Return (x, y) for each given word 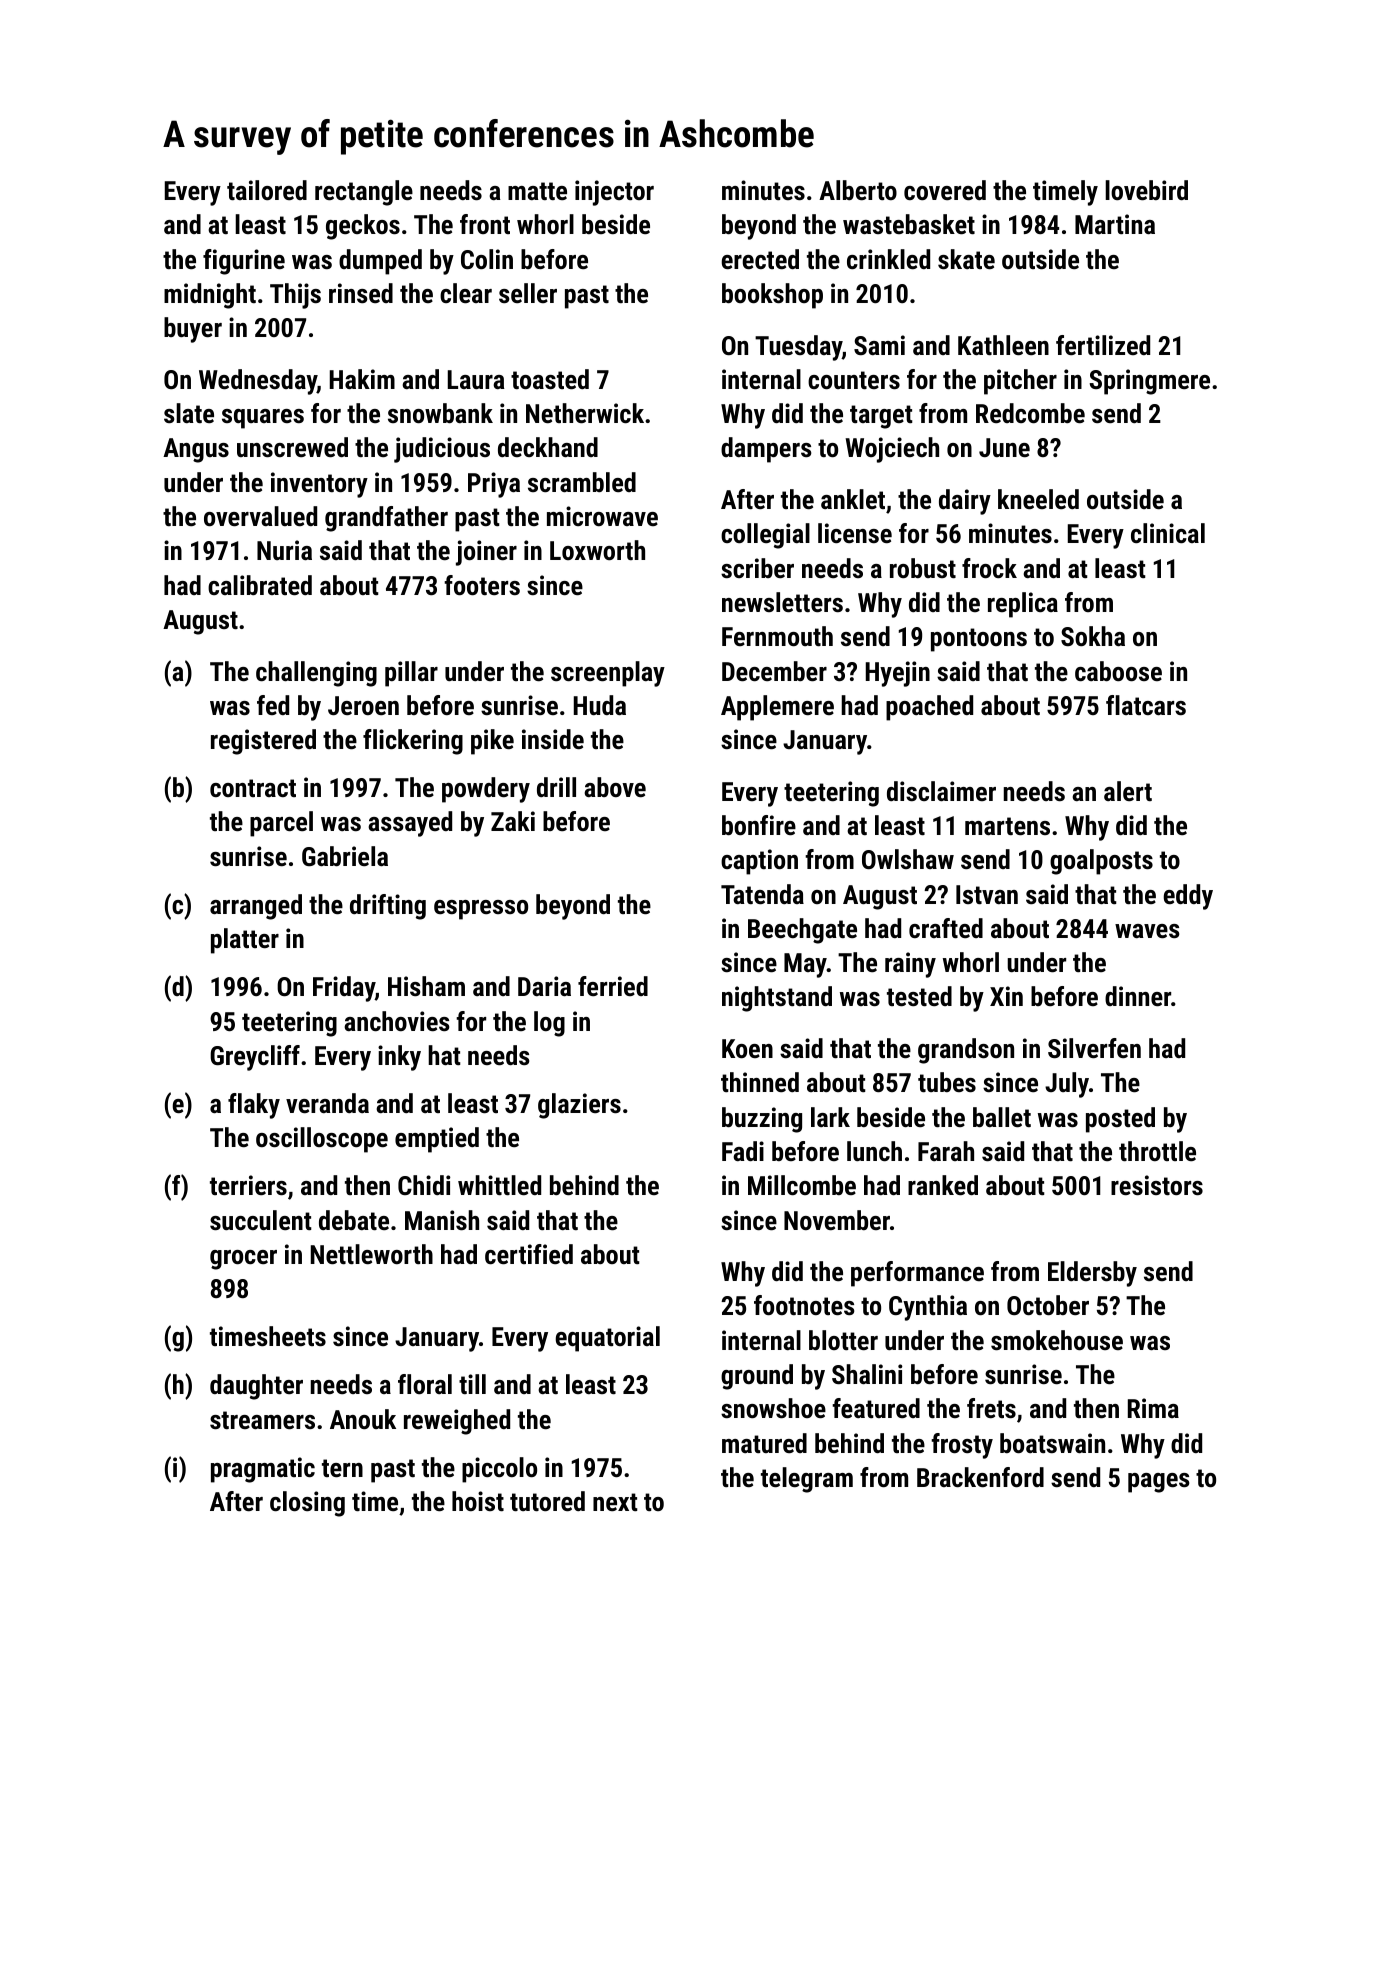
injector (614, 193)
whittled (499, 1185)
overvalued (260, 516)
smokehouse (1057, 1340)
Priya (494, 485)
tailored (267, 190)
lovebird (1146, 190)
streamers (262, 1420)
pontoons (979, 640)
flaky (254, 1106)
